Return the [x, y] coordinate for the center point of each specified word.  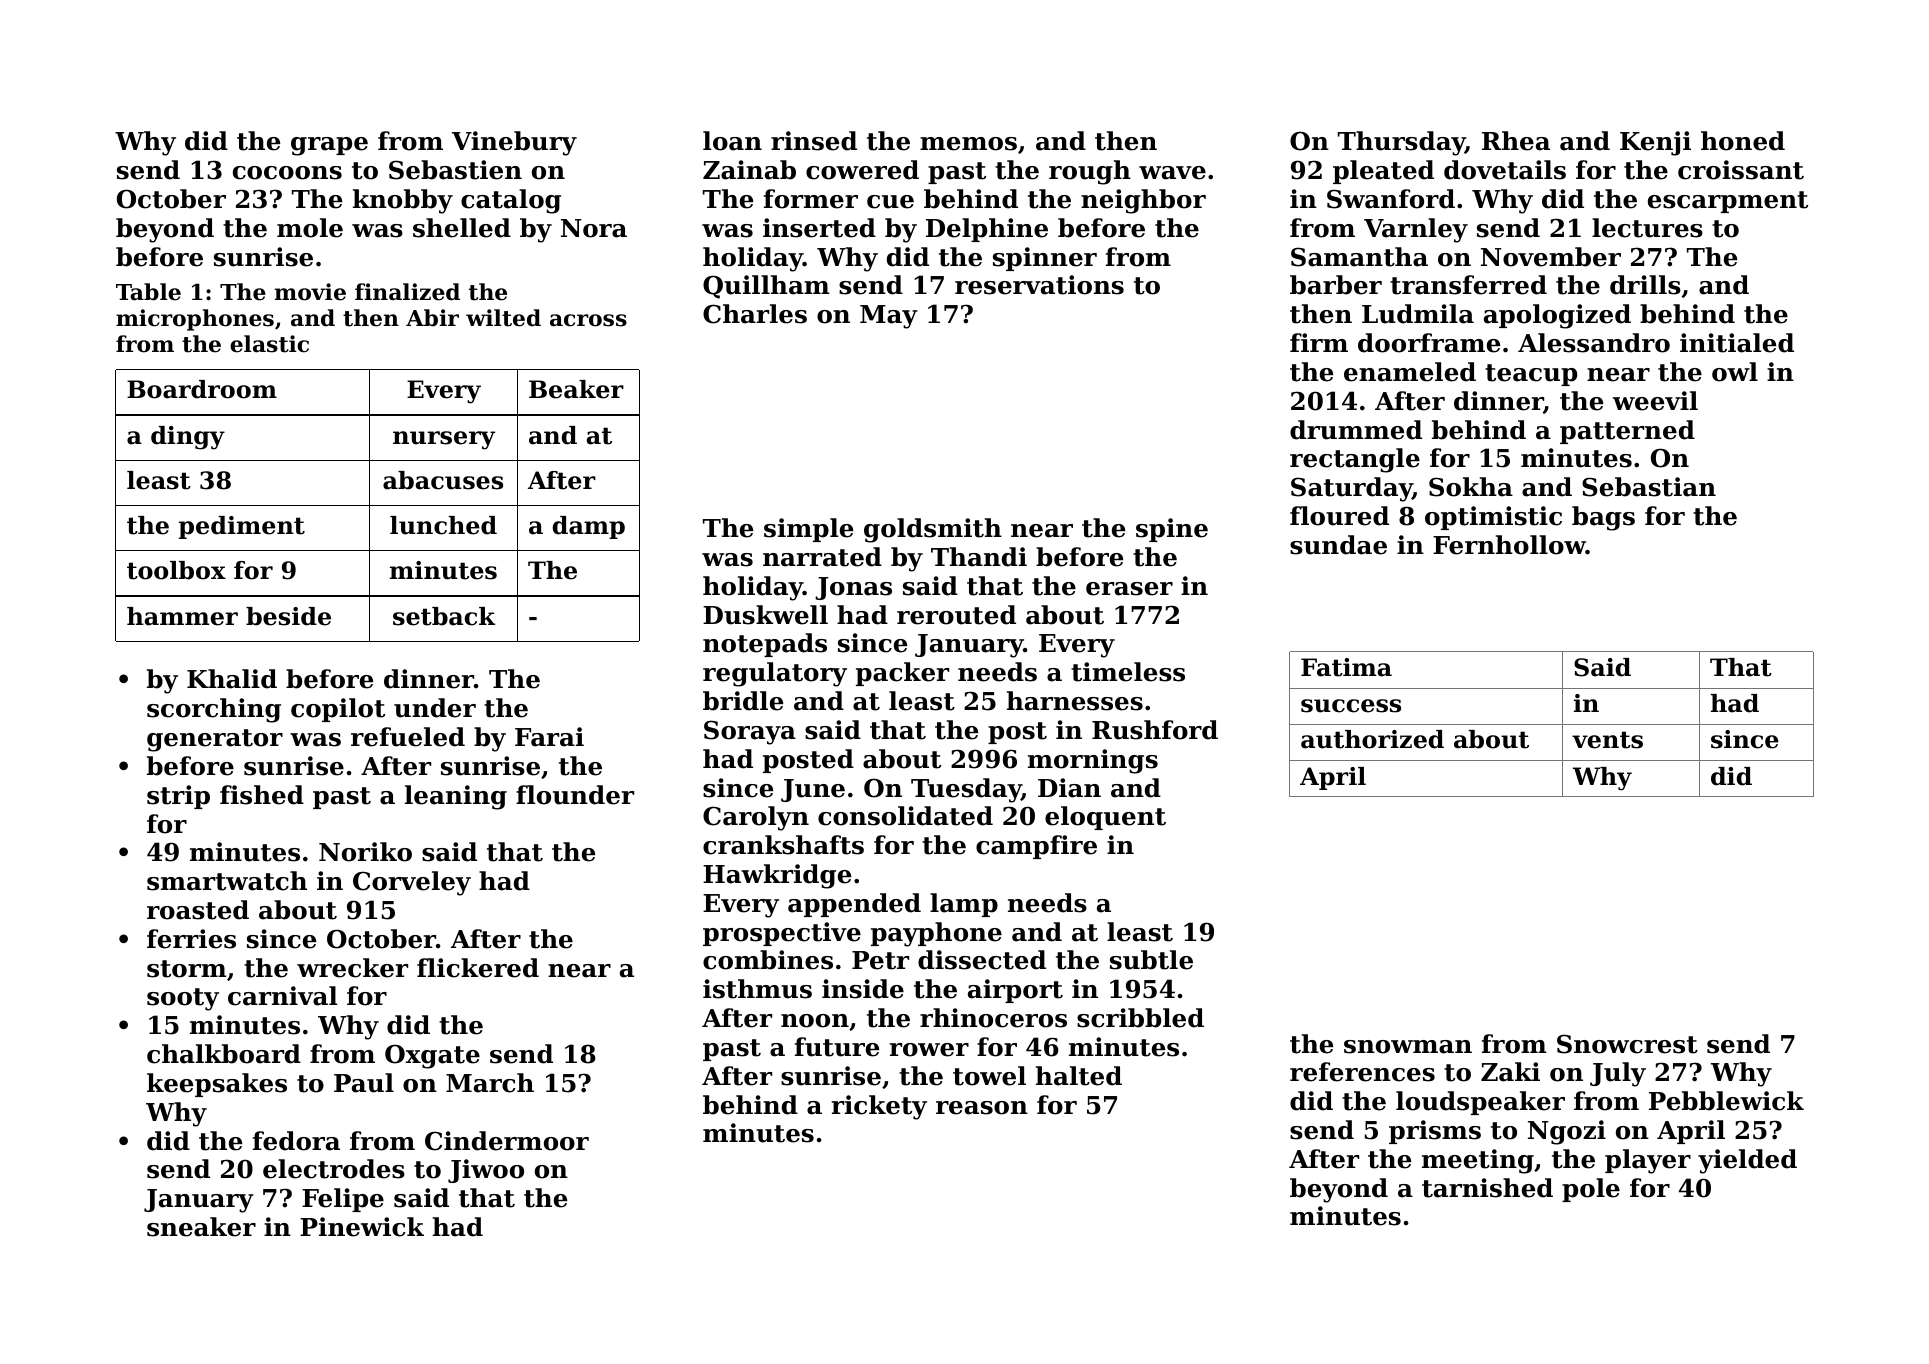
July [1618, 1074]
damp [589, 527]
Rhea [1516, 141]
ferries [191, 939]
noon [815, 1021]
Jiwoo [486, 1171]
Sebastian [1649, 487]
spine [1172, 530]
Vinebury [514, 143]
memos [968, 144]
